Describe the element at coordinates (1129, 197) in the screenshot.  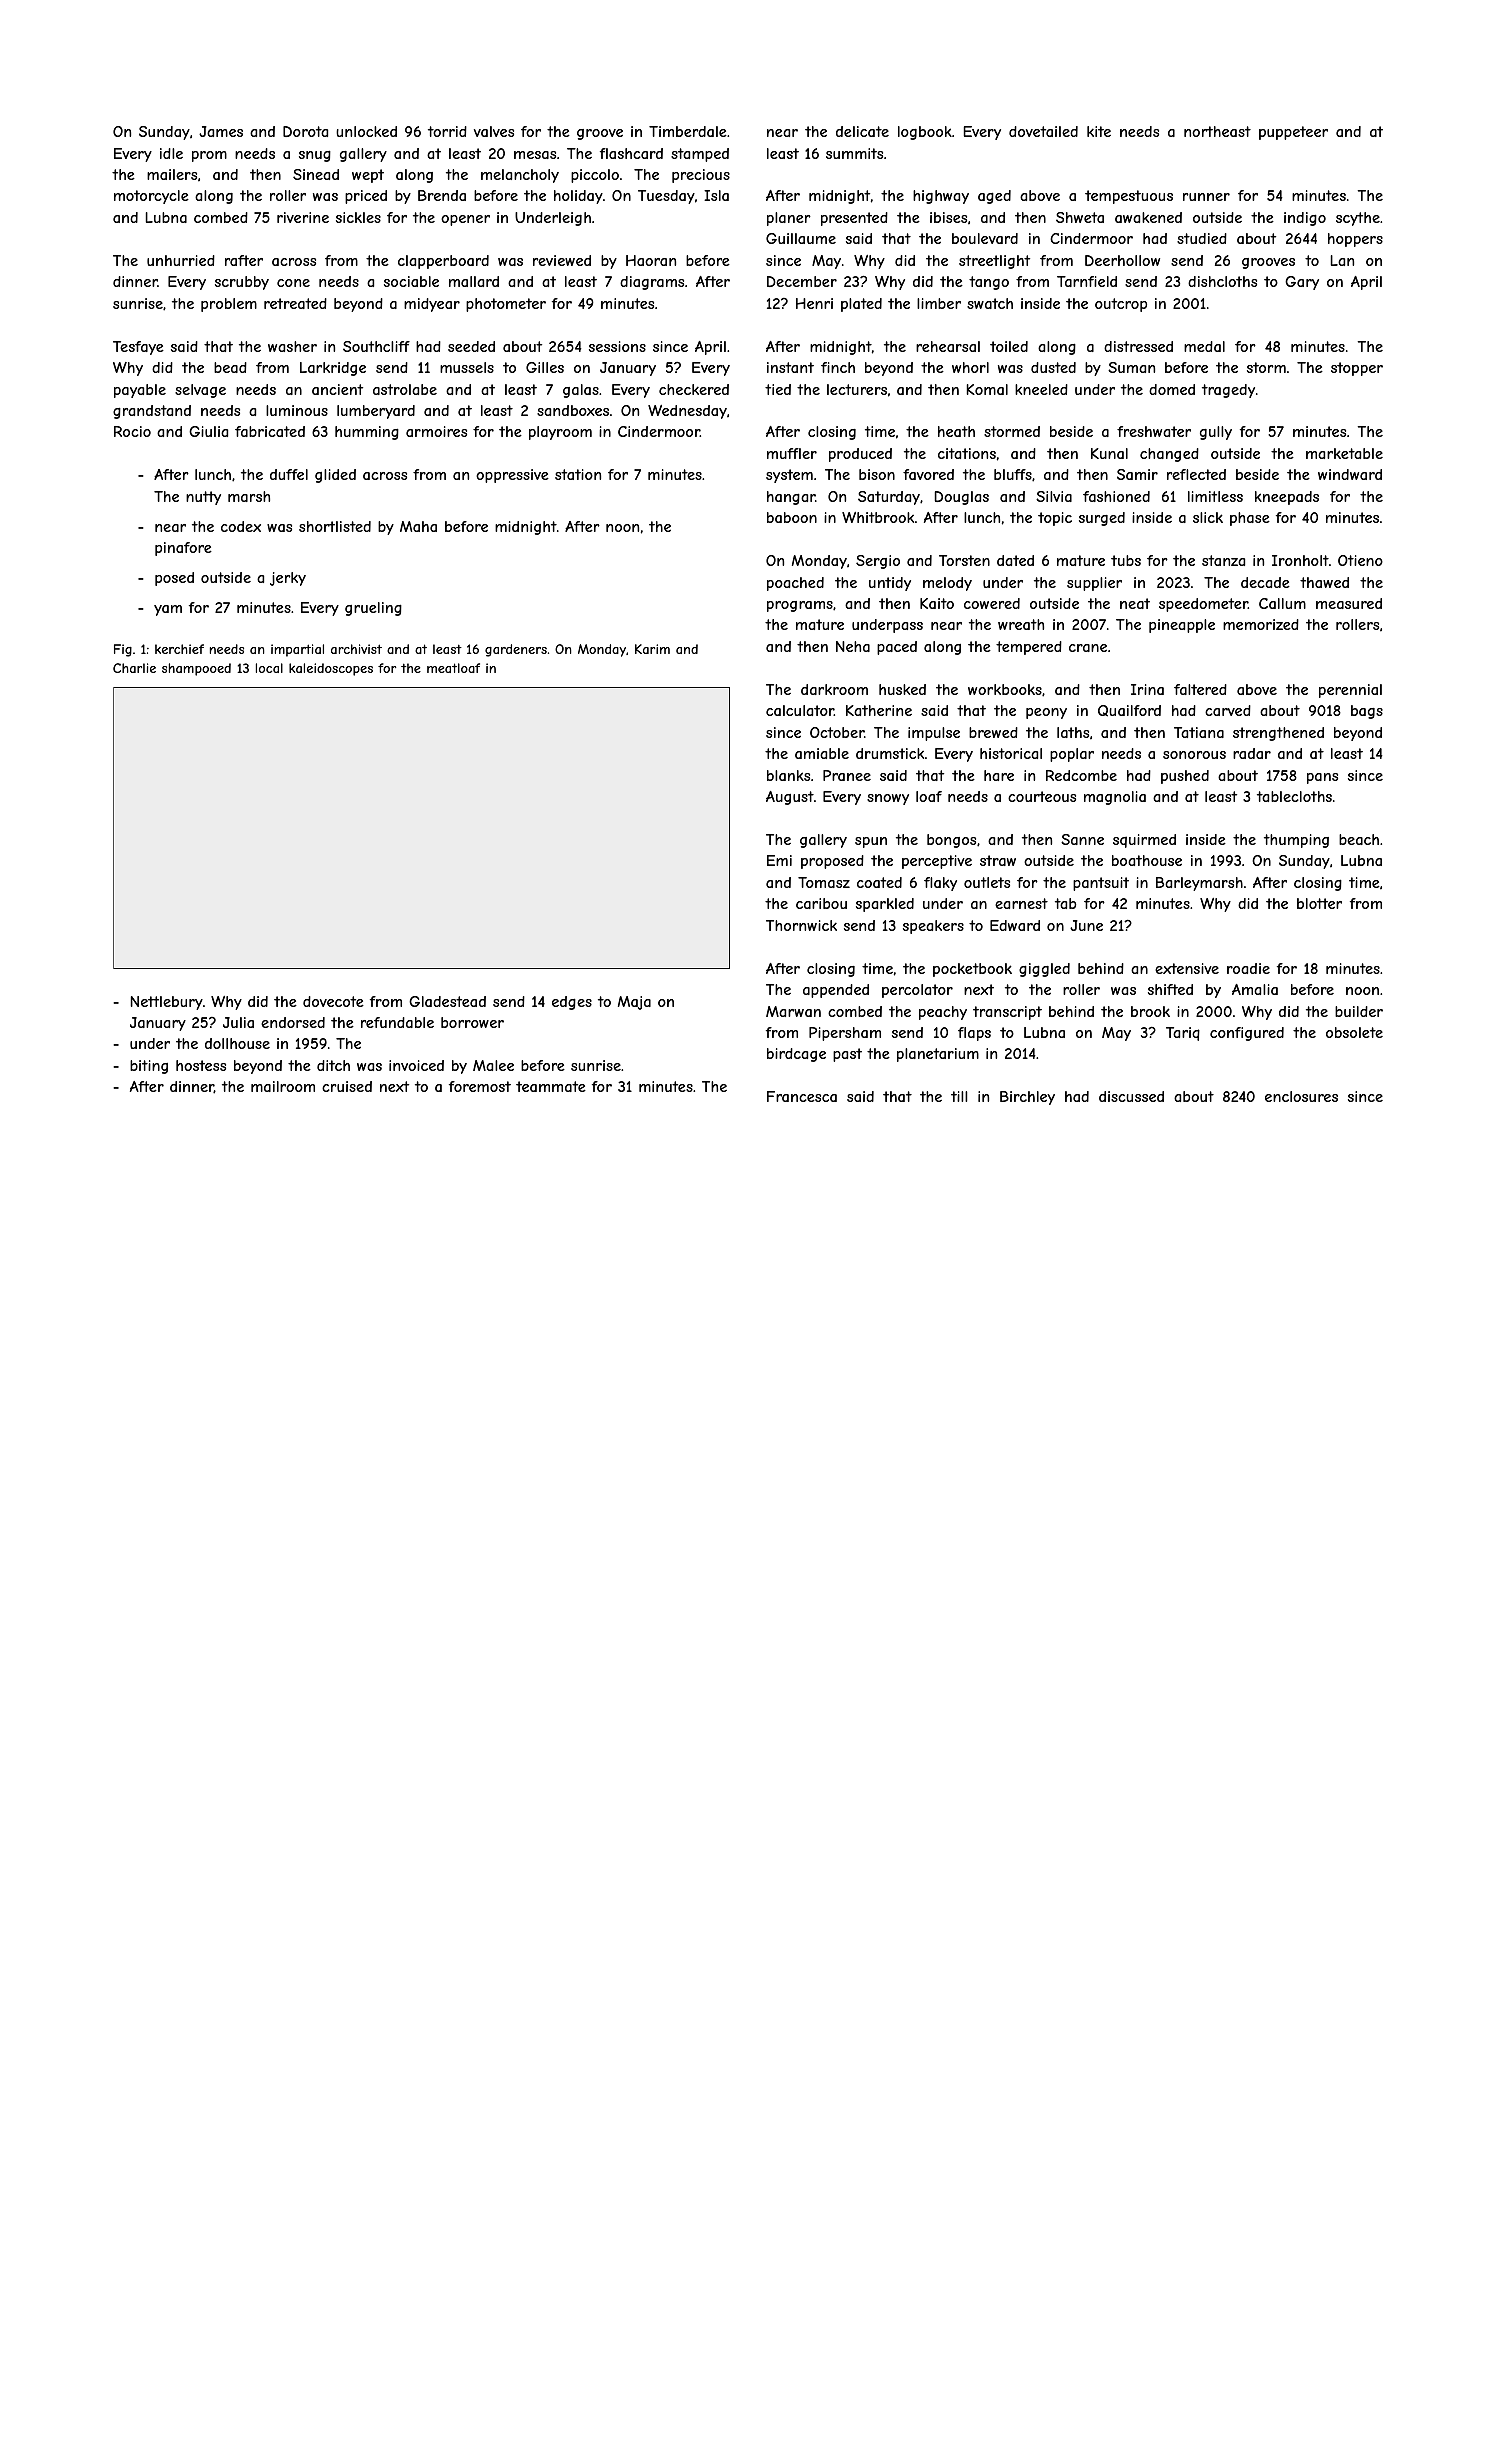
I see `tempestuous` at that location.
